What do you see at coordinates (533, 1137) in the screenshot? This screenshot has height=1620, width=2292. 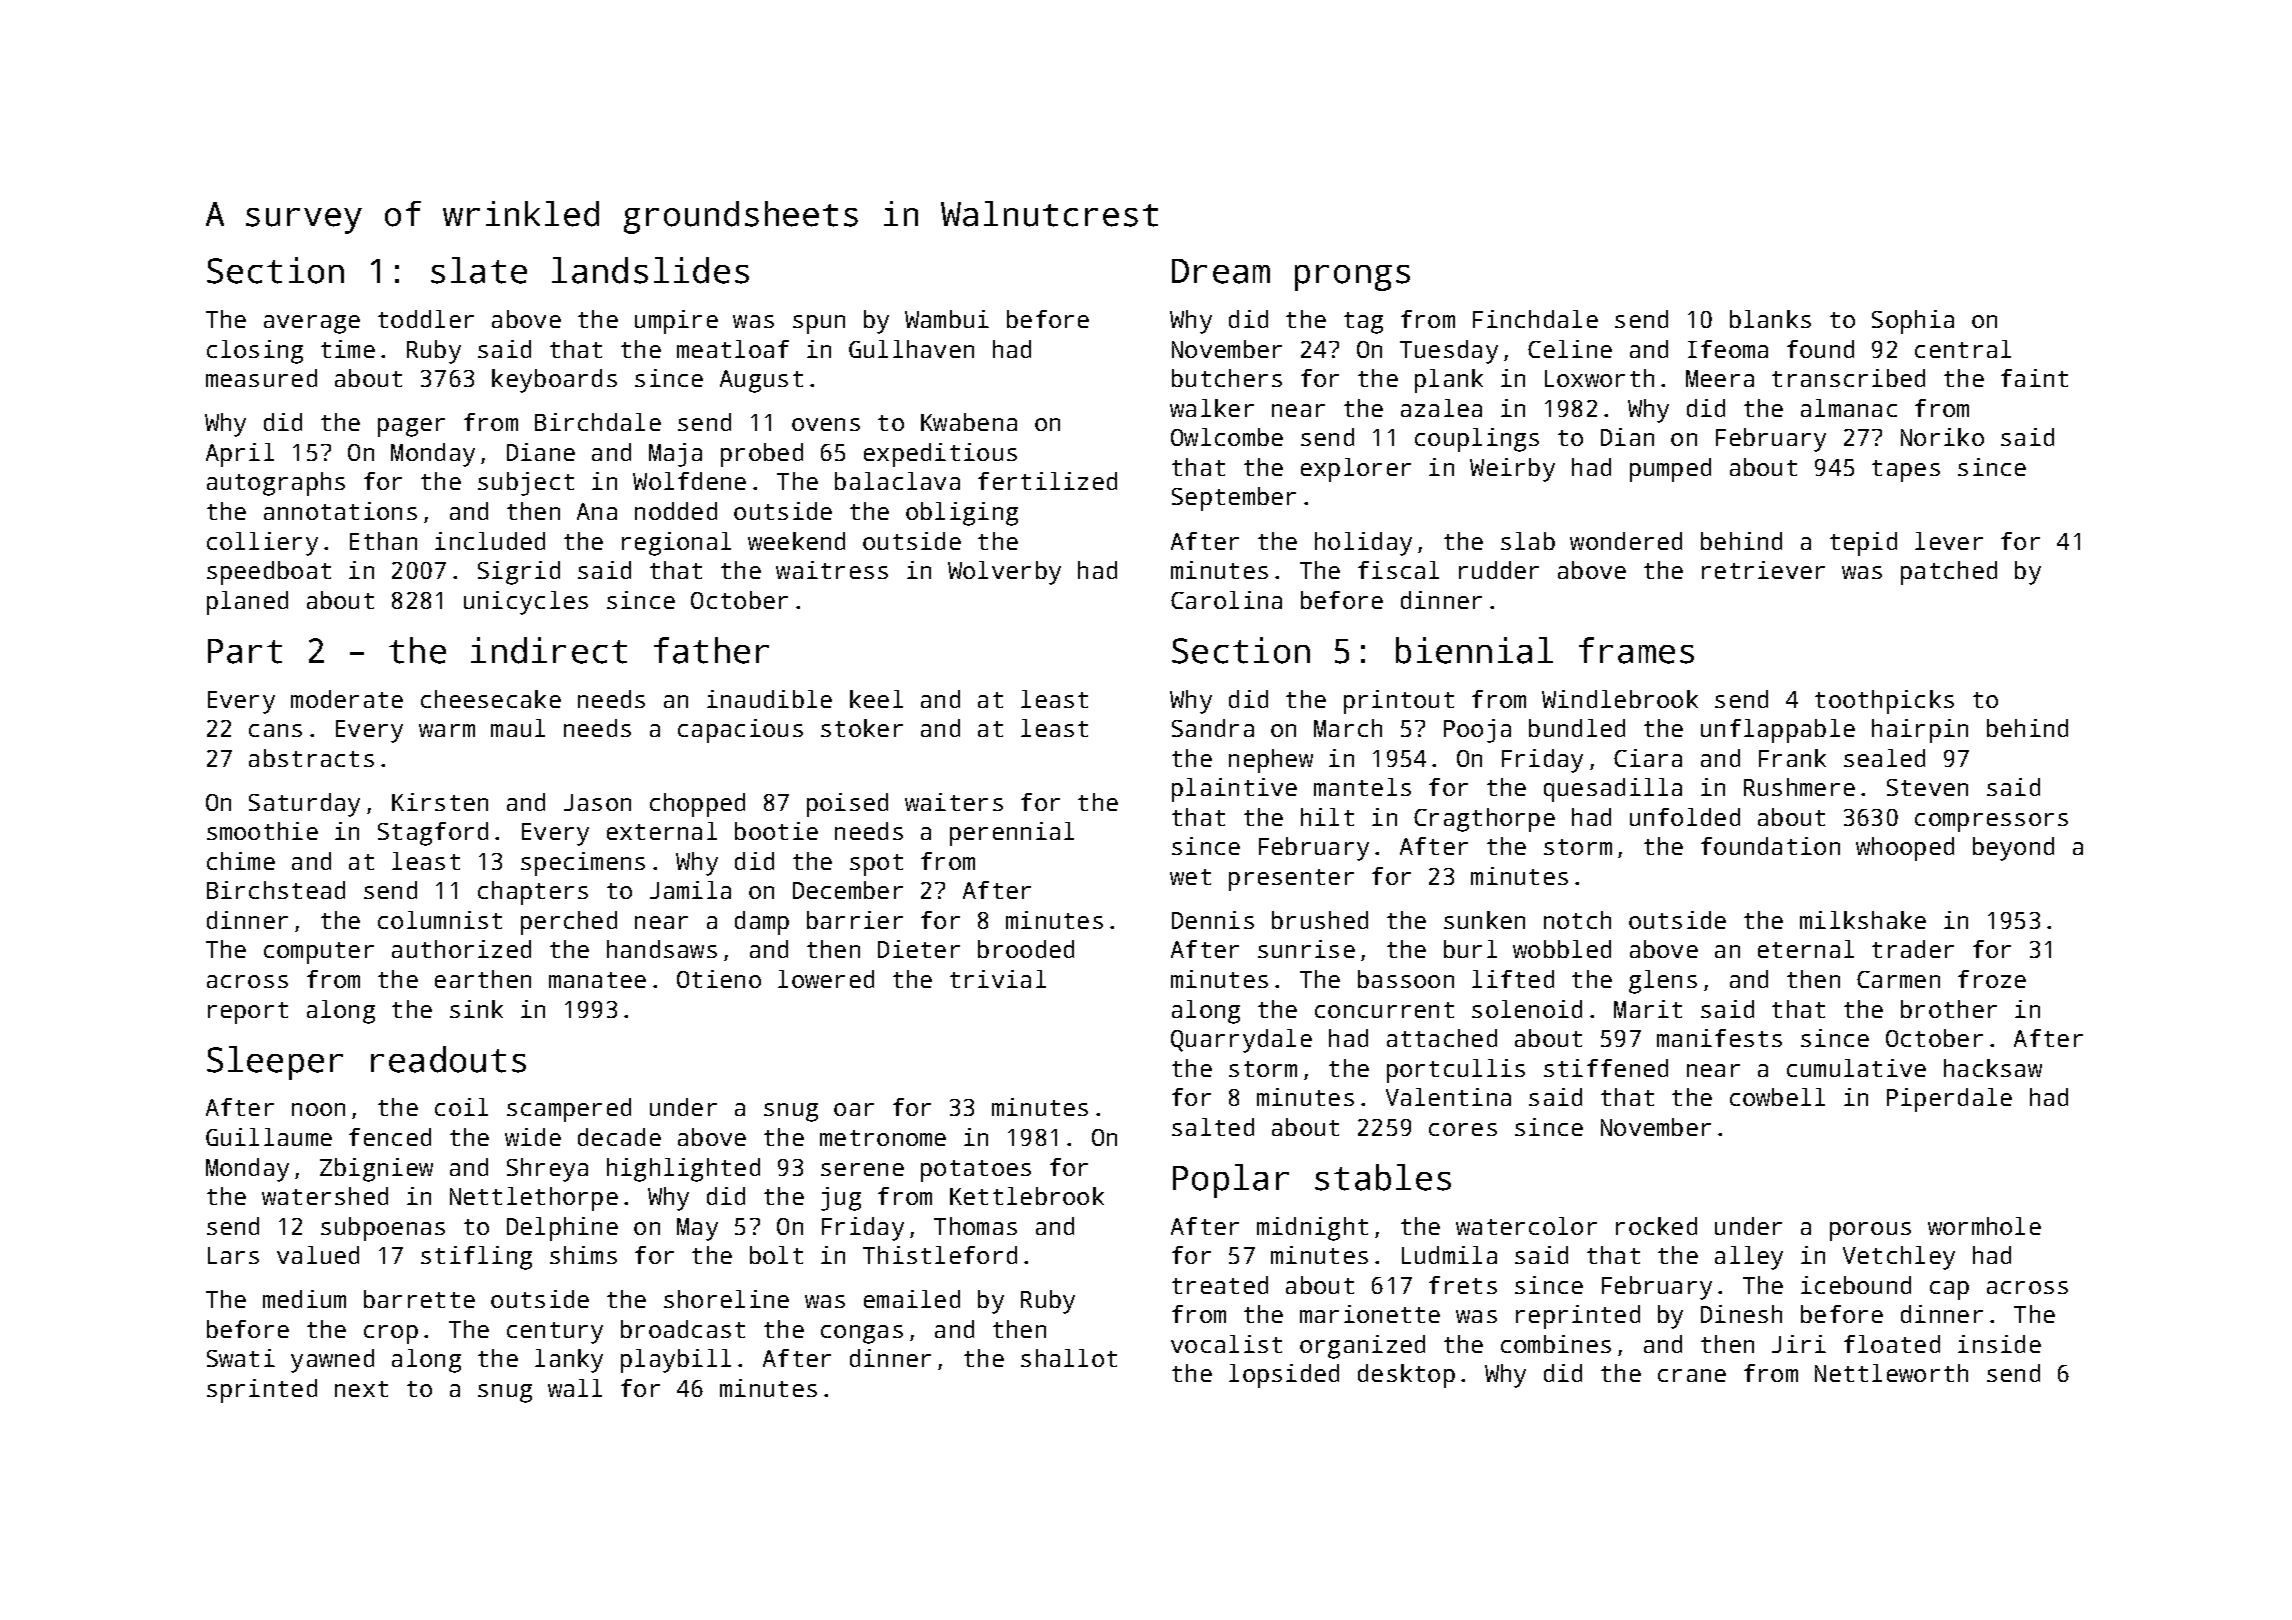 I see `wide` at bounding box center [533, 1137].
